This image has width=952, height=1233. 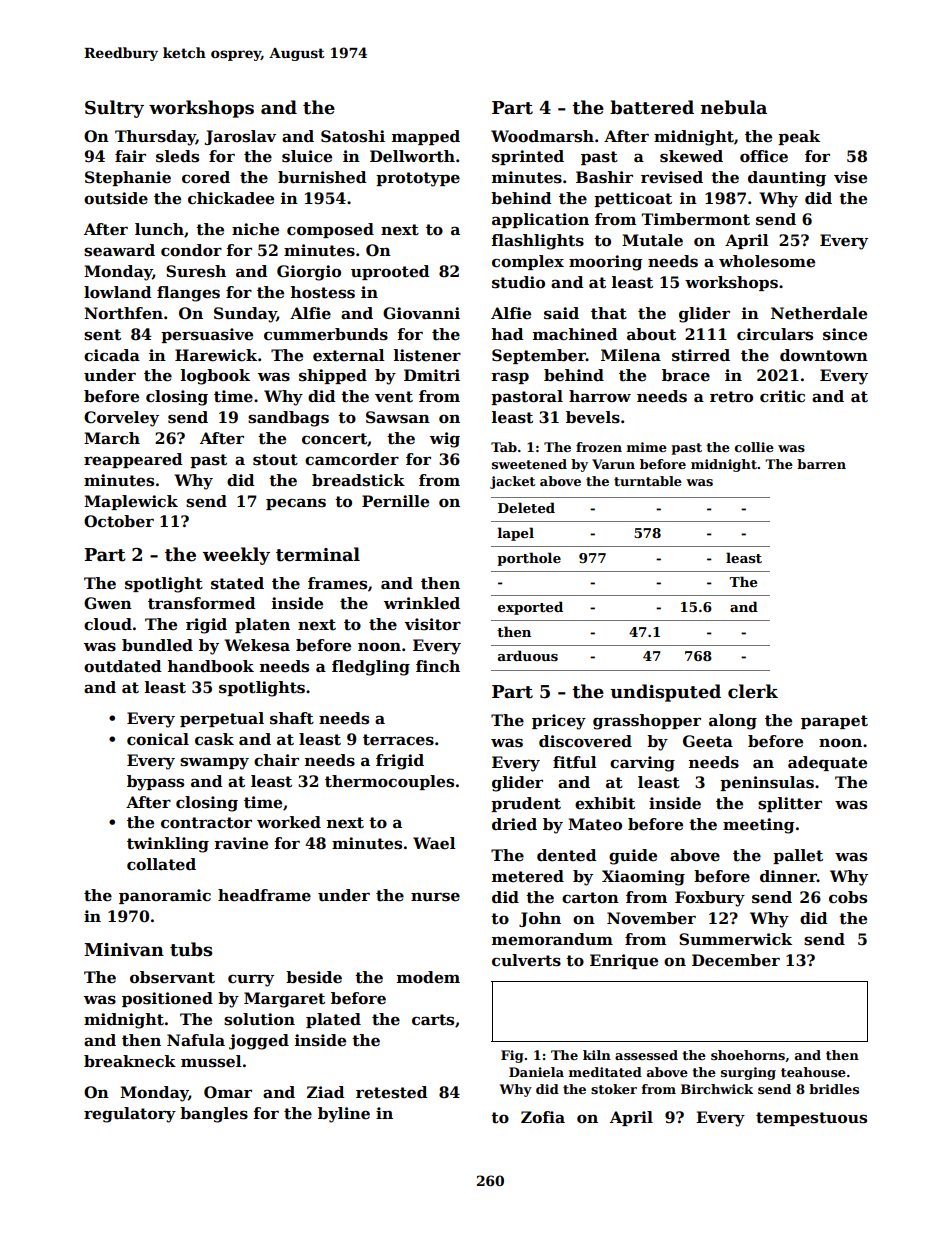 I want to click on lapel, so click(x=516, y=534).
